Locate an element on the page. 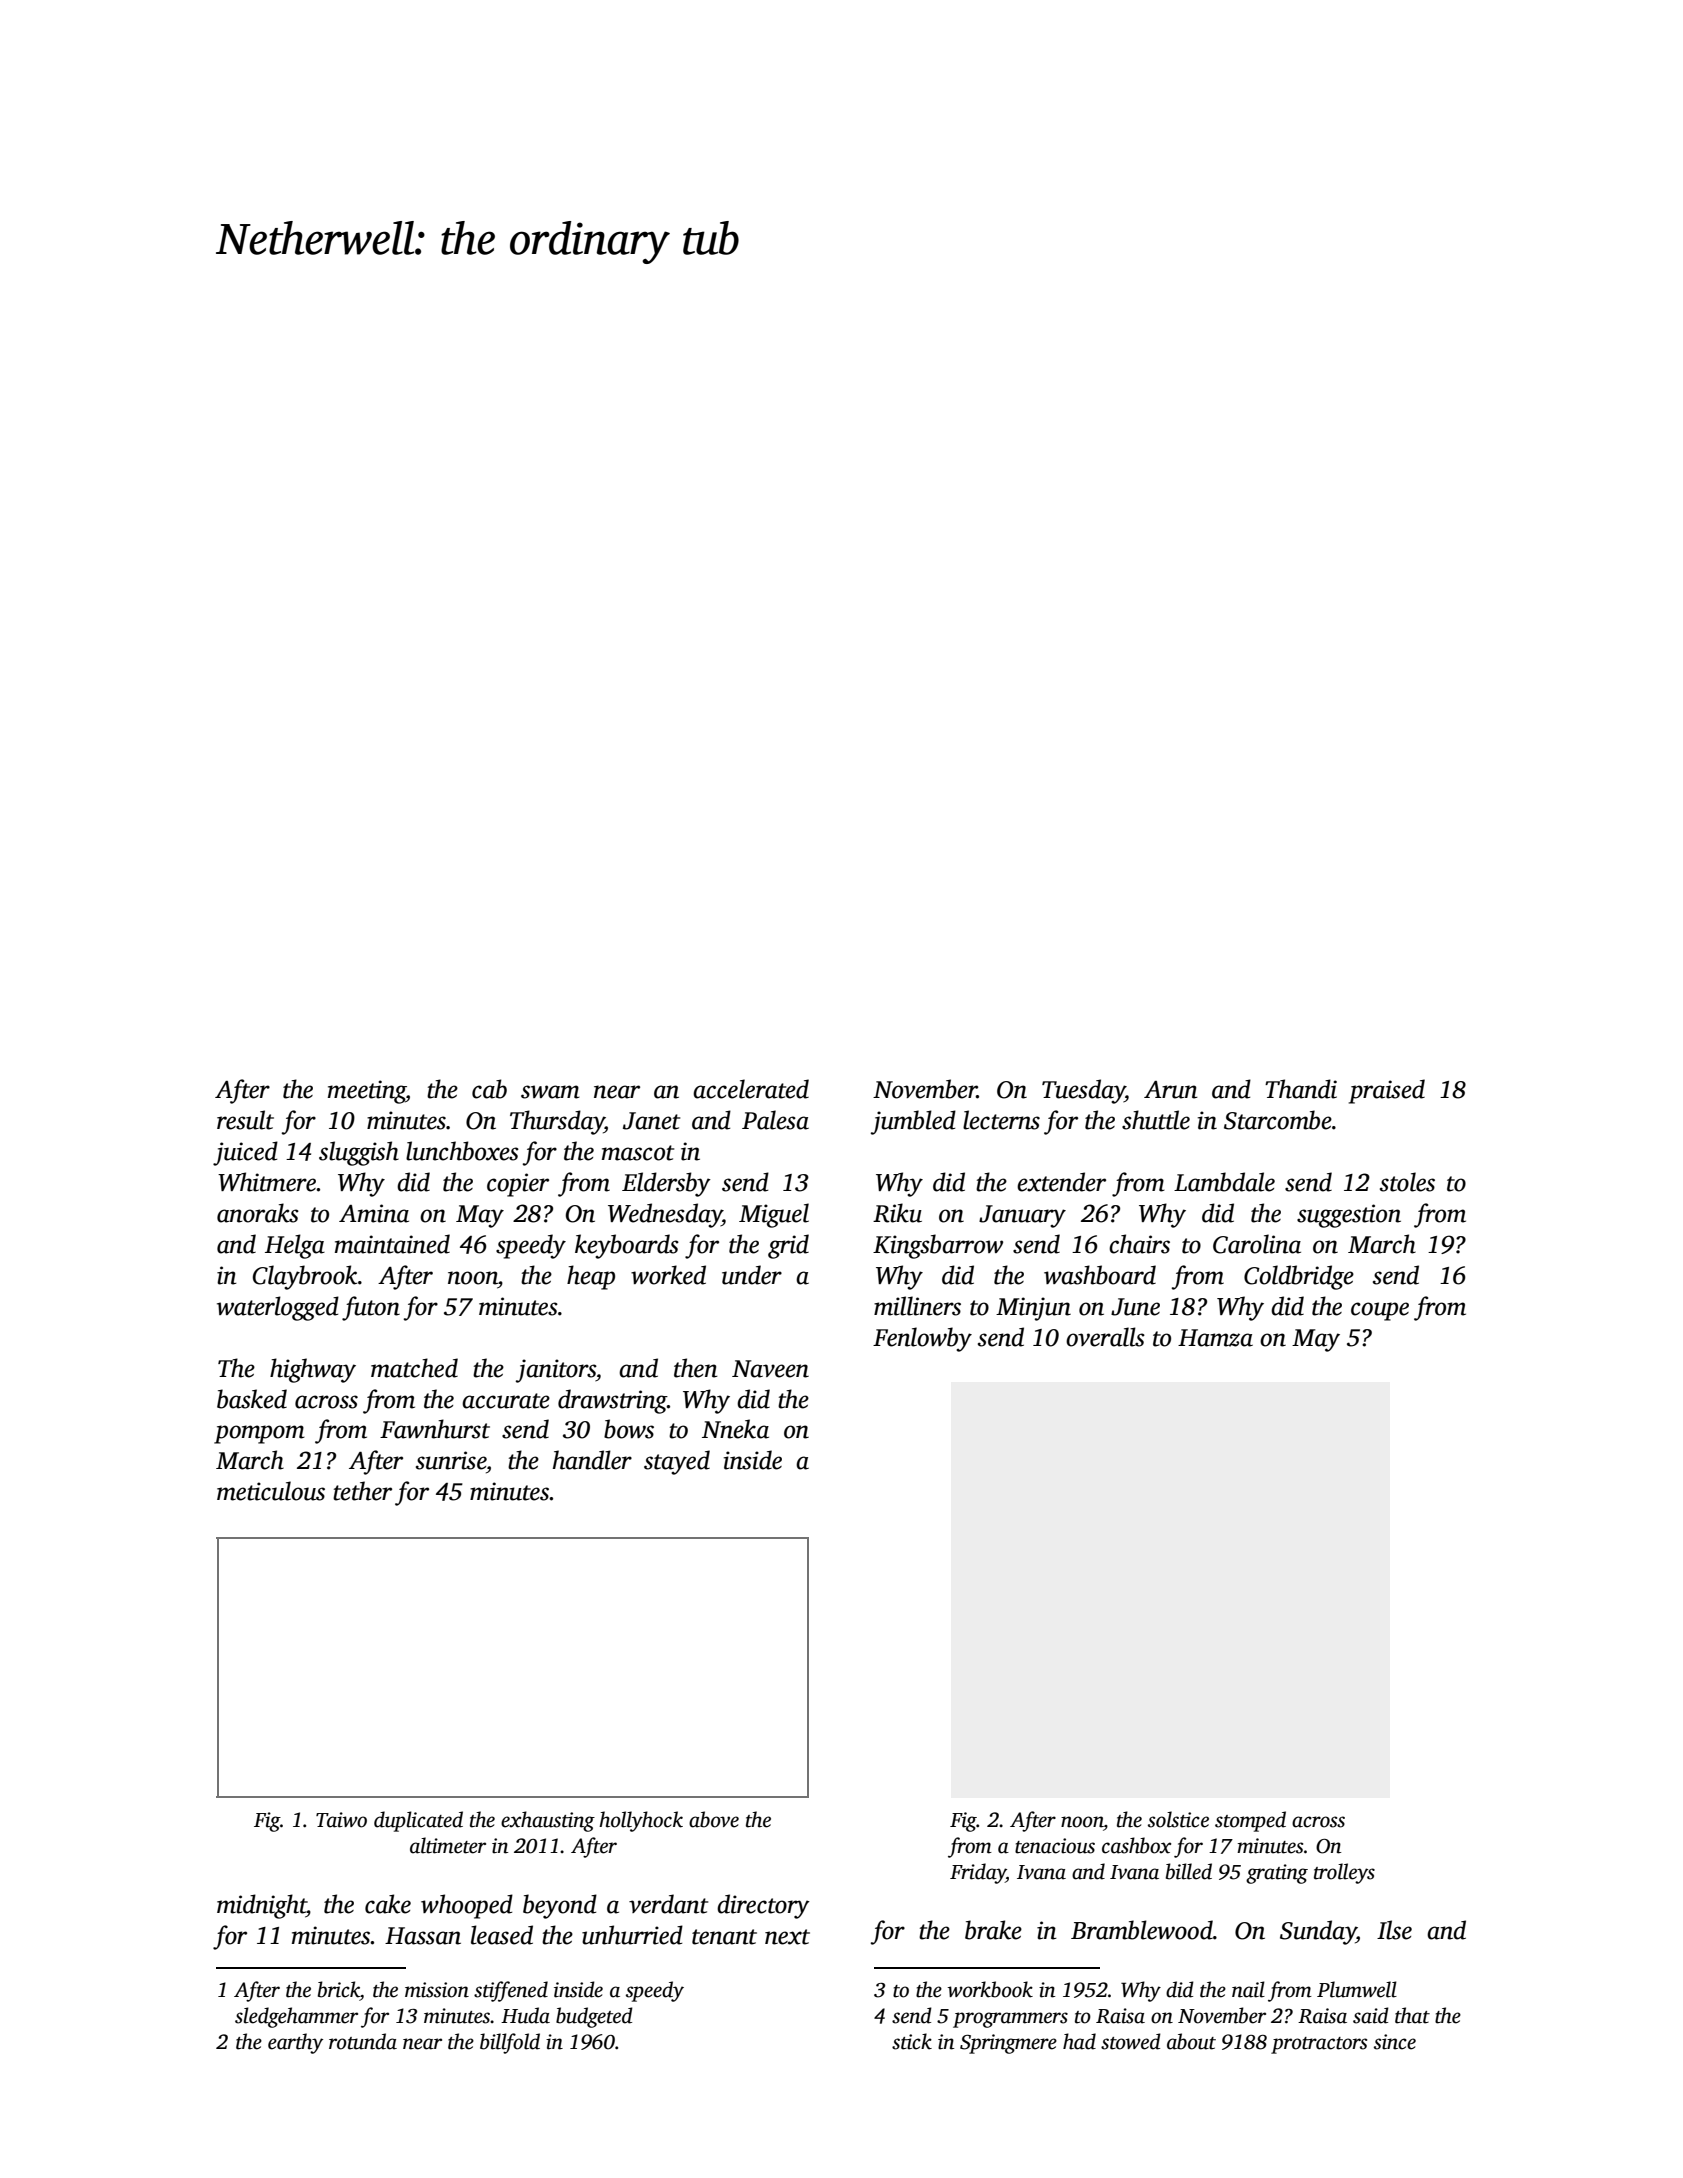 This image has height=2178, width=1683. solstice is located at coordinates (1178, 1819).
